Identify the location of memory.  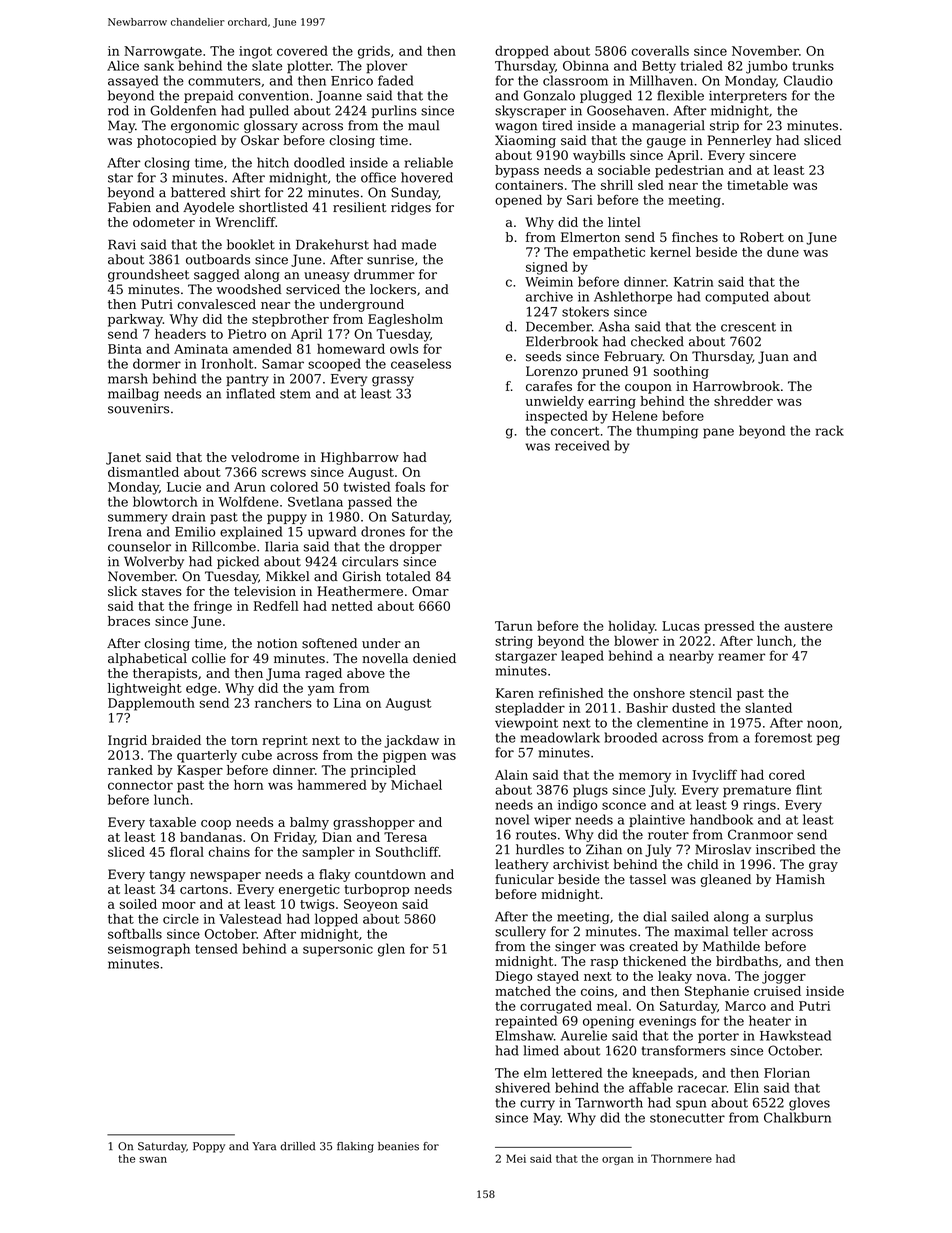
(645, 777).
